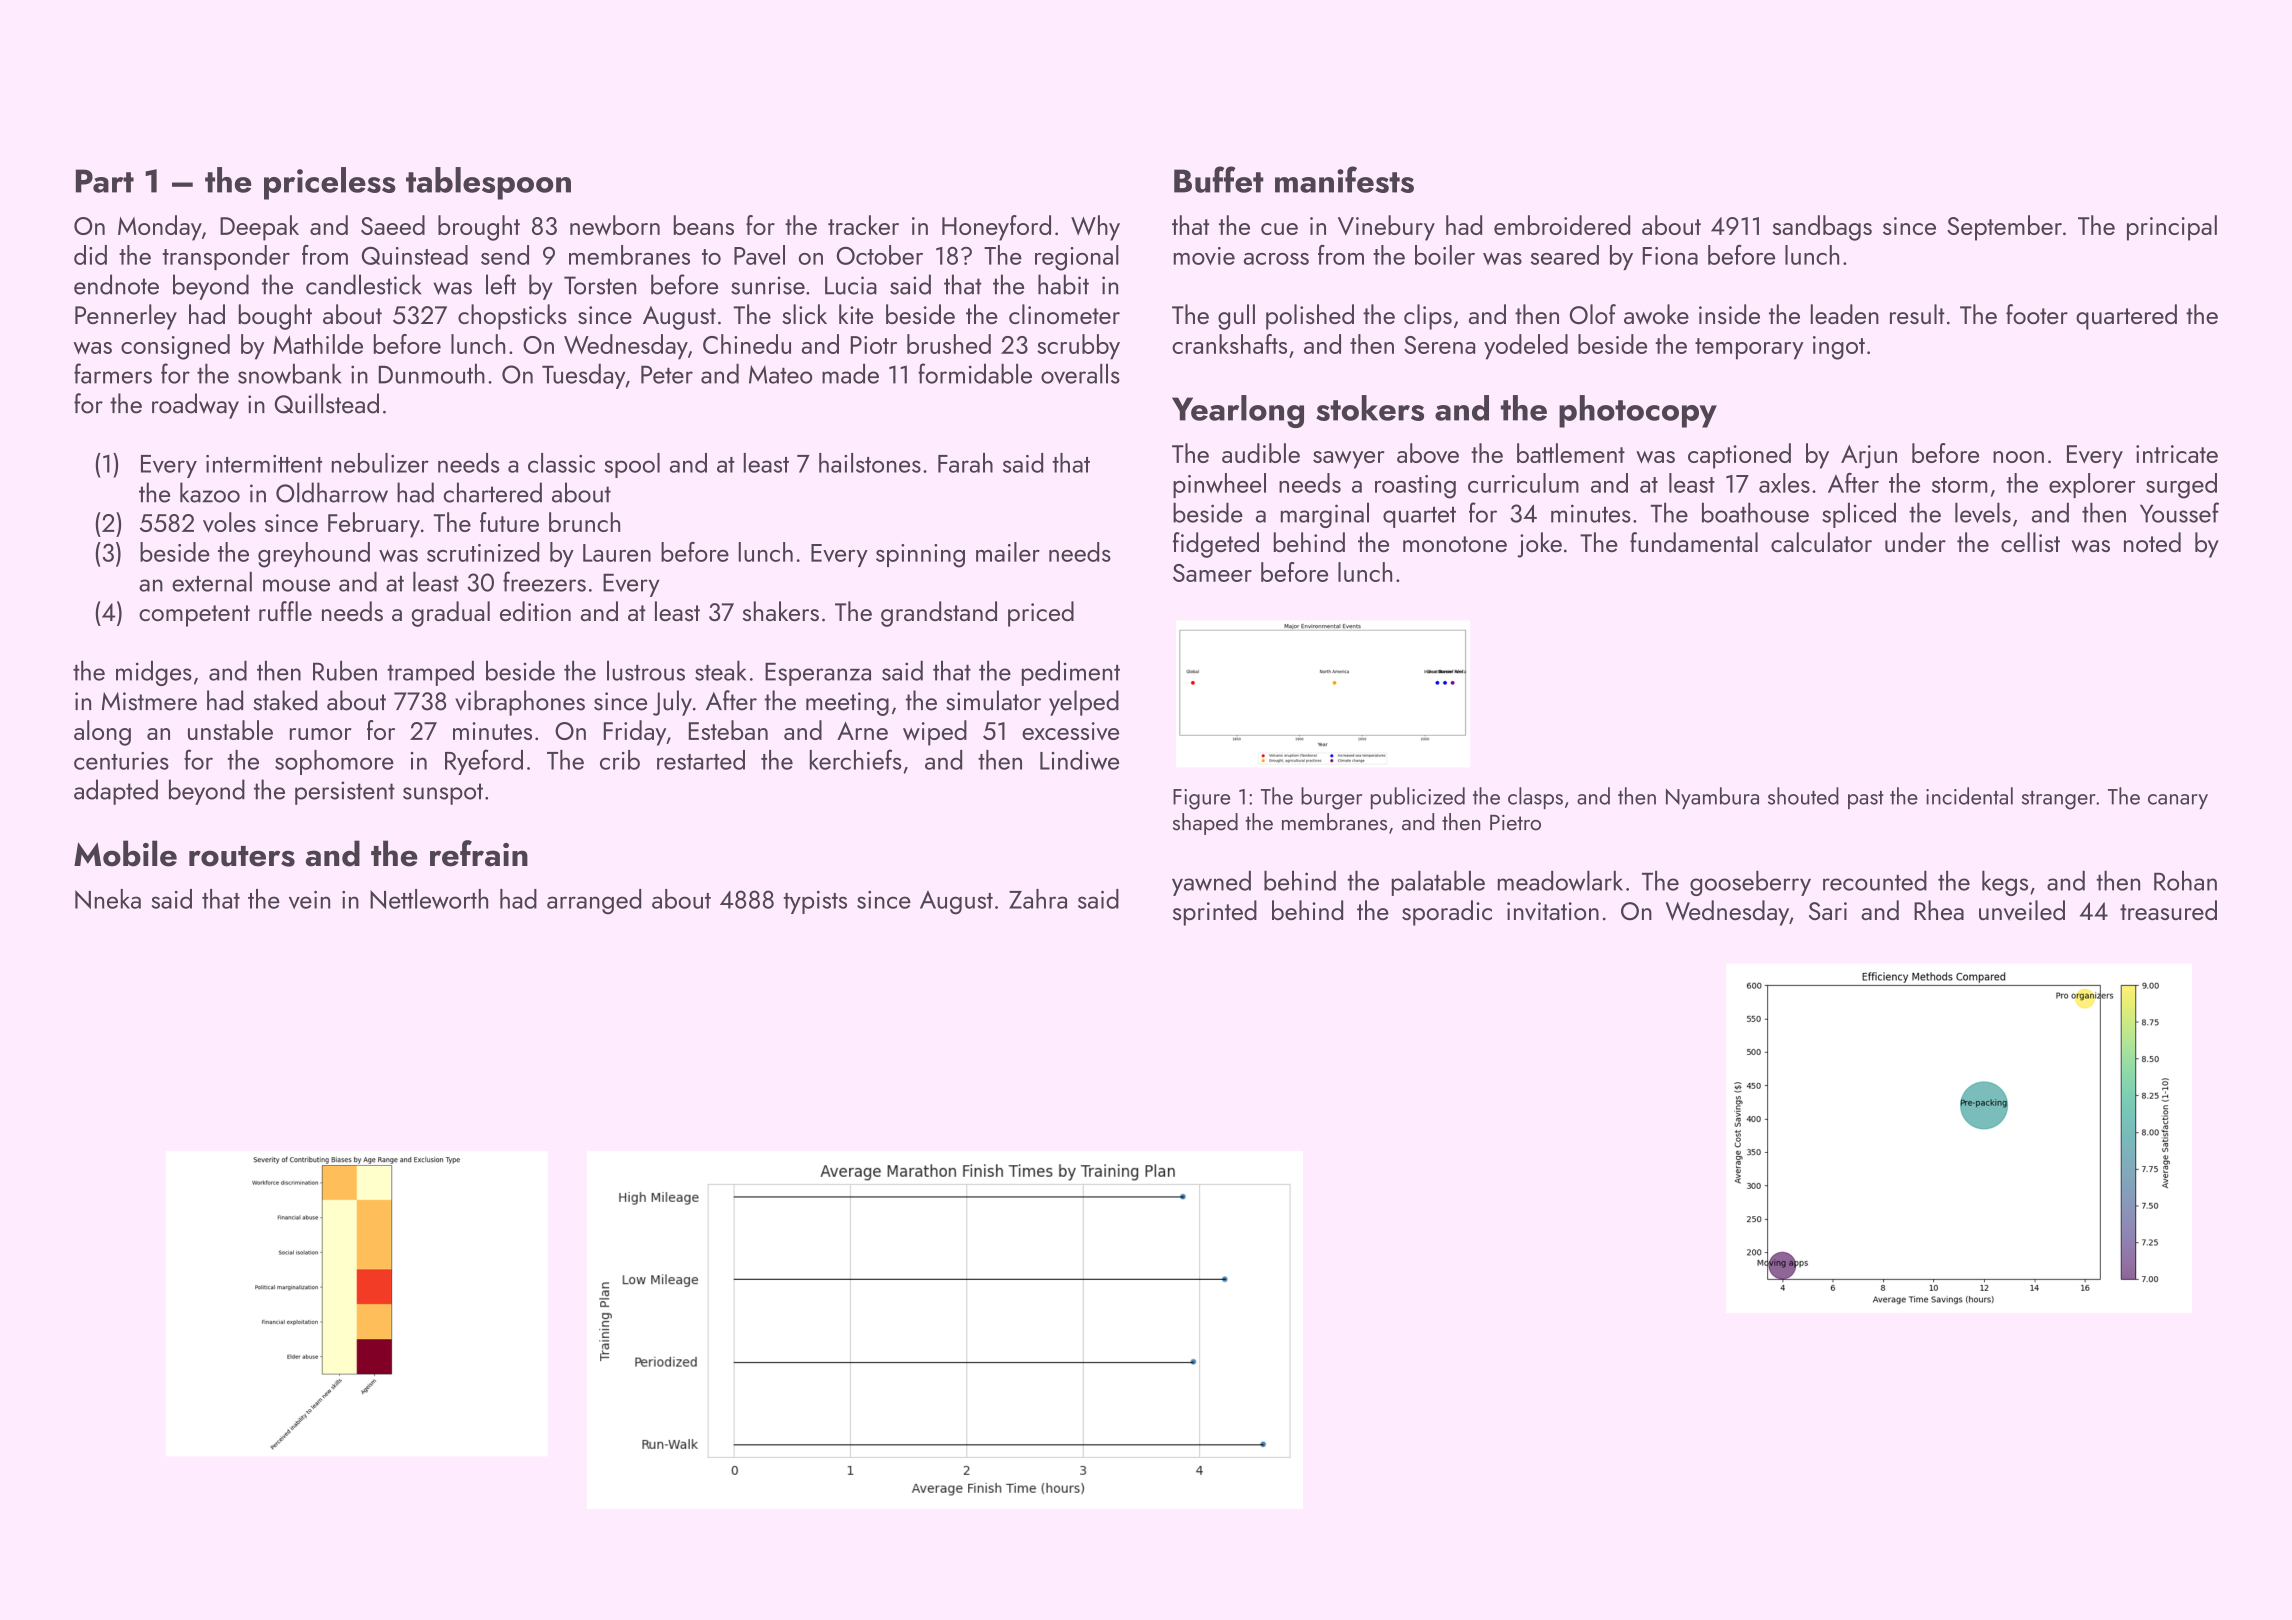 Image resolution: width=2292 pixels, height=1620 pixels. Describe the element at coordinates (309, 900) in the screenshot. I see `vein` at that location.
